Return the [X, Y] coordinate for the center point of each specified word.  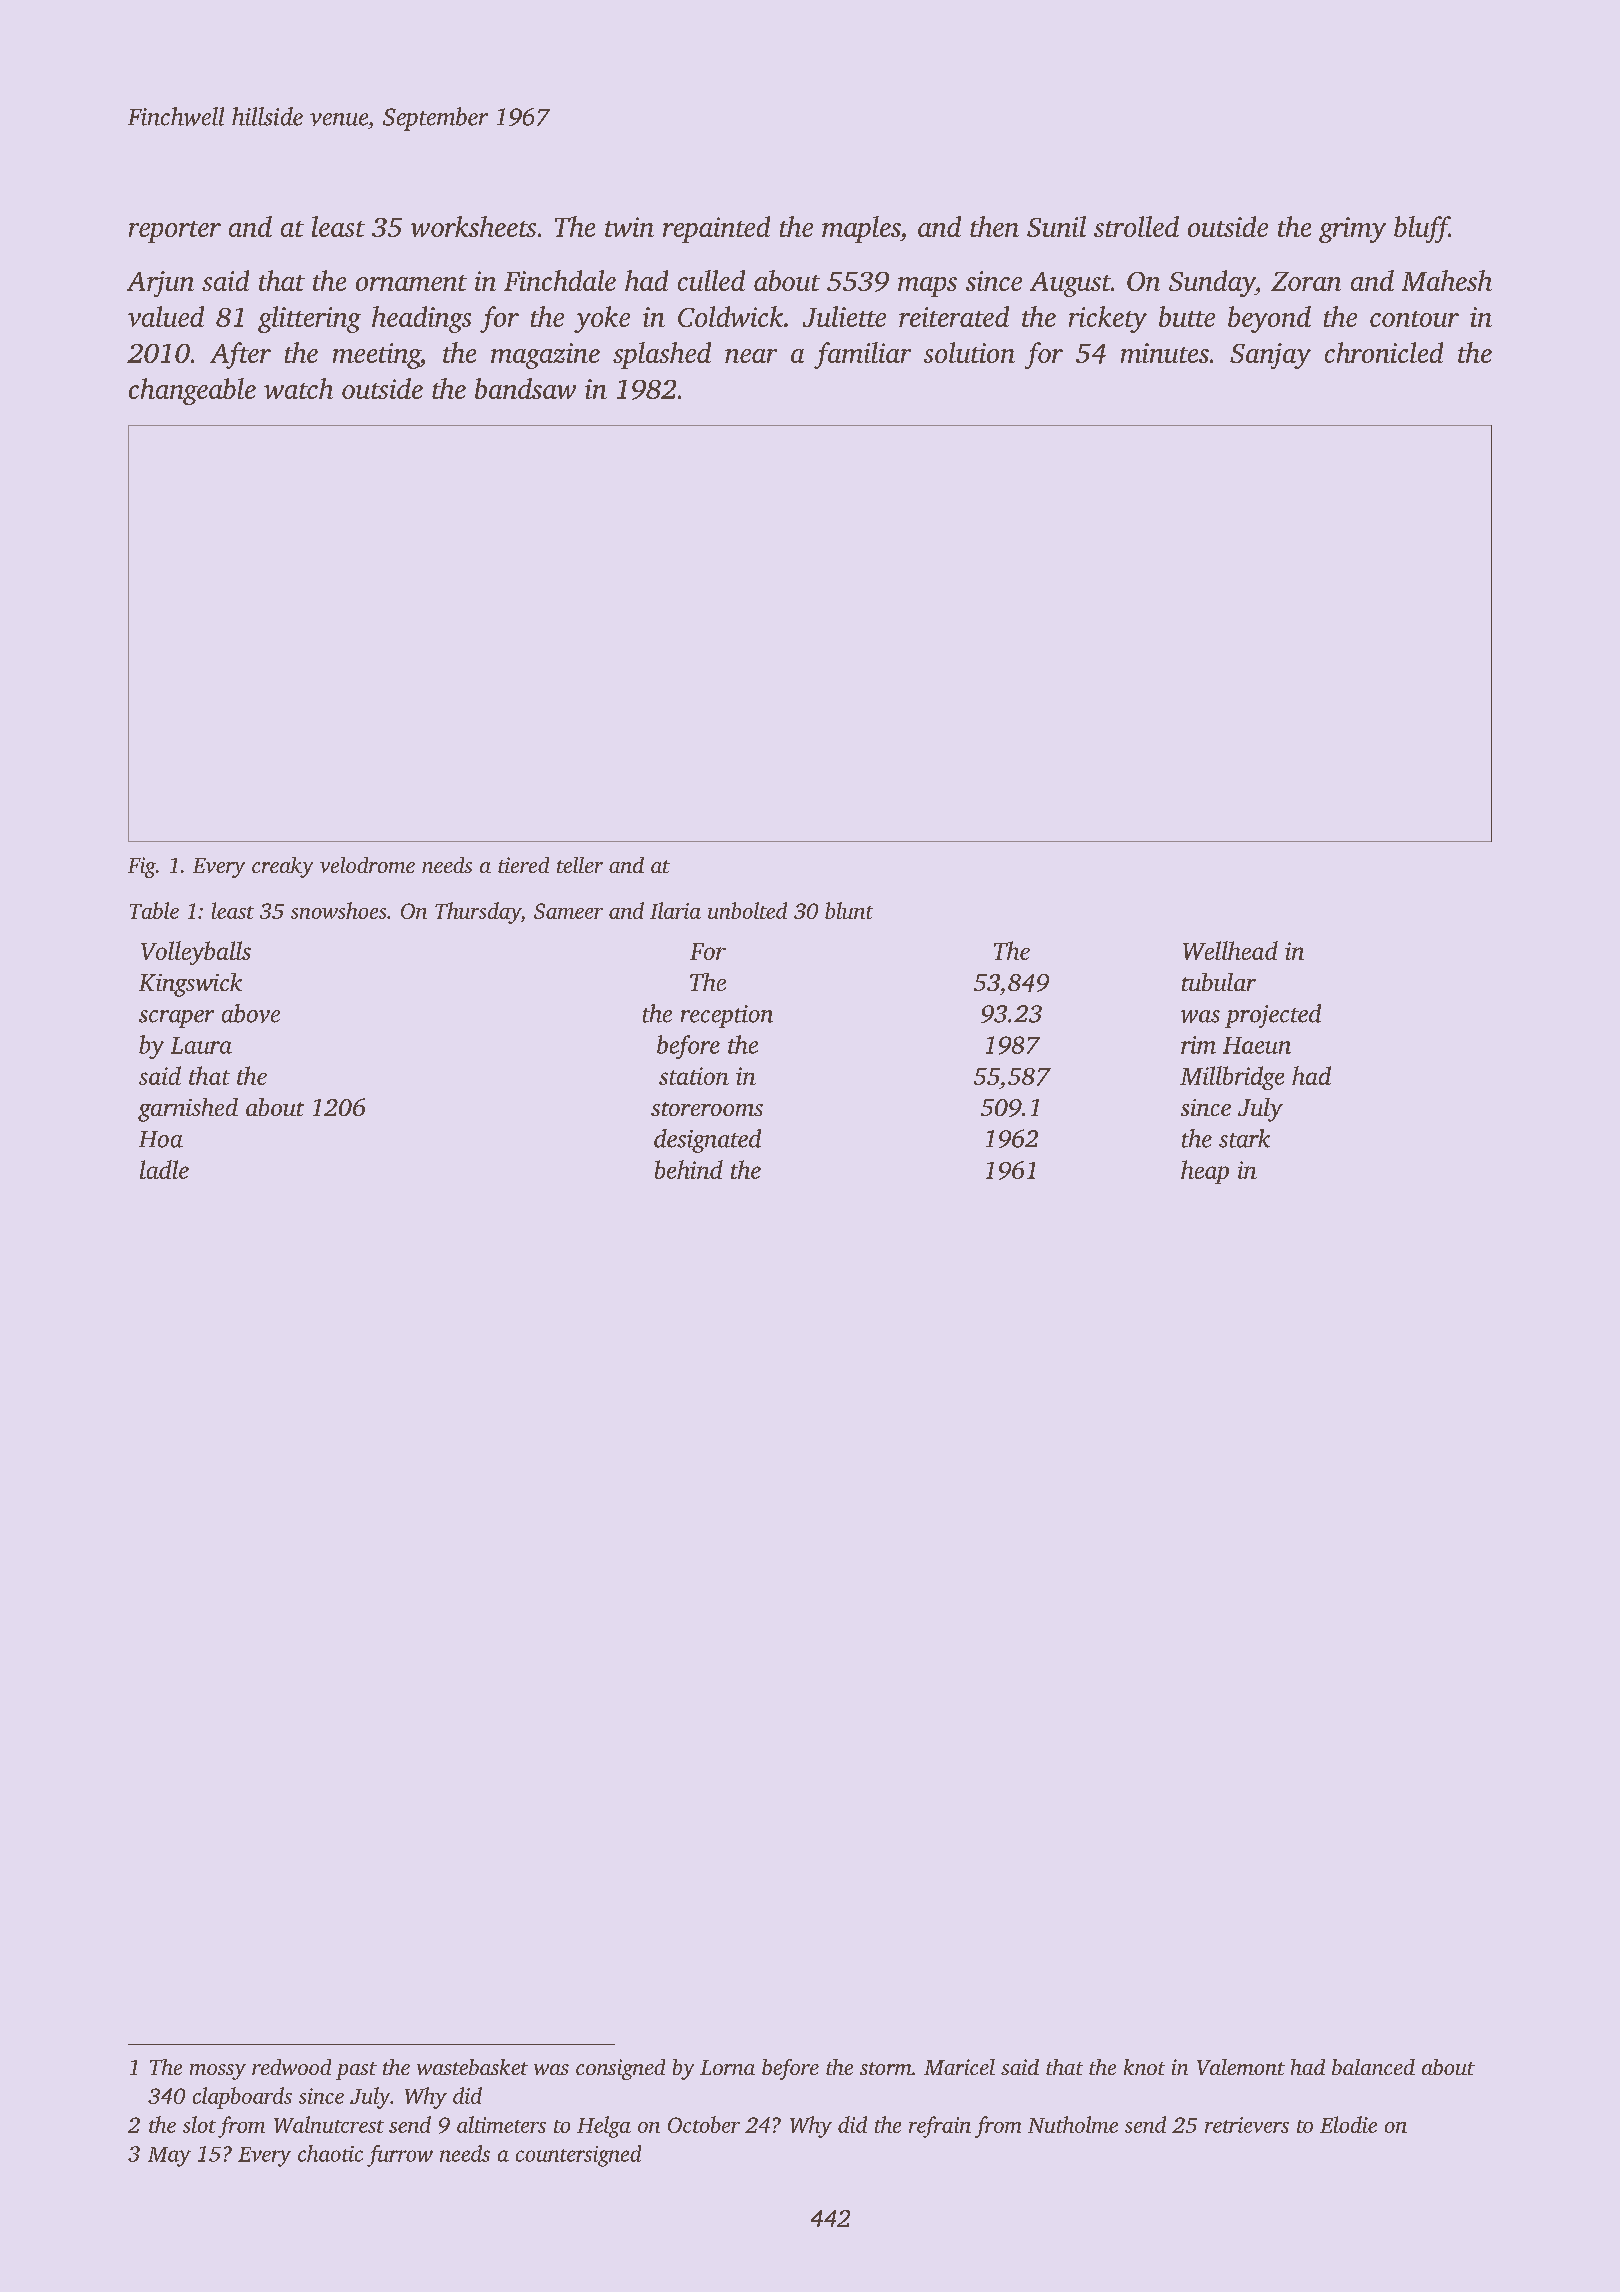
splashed [662, 355]
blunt [849, 910]
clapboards [242, 2098]
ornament [411, 283]
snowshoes [338, 910]
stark [1244, 1138]
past [356, 2071]
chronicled [1384, 352]
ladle [164, 1169]
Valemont [1241, 2067]
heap [1205, 1172]
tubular [1219, 982]
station [694, 1076]
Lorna [727, 2067]
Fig [142, 867]
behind [689, 1169]
